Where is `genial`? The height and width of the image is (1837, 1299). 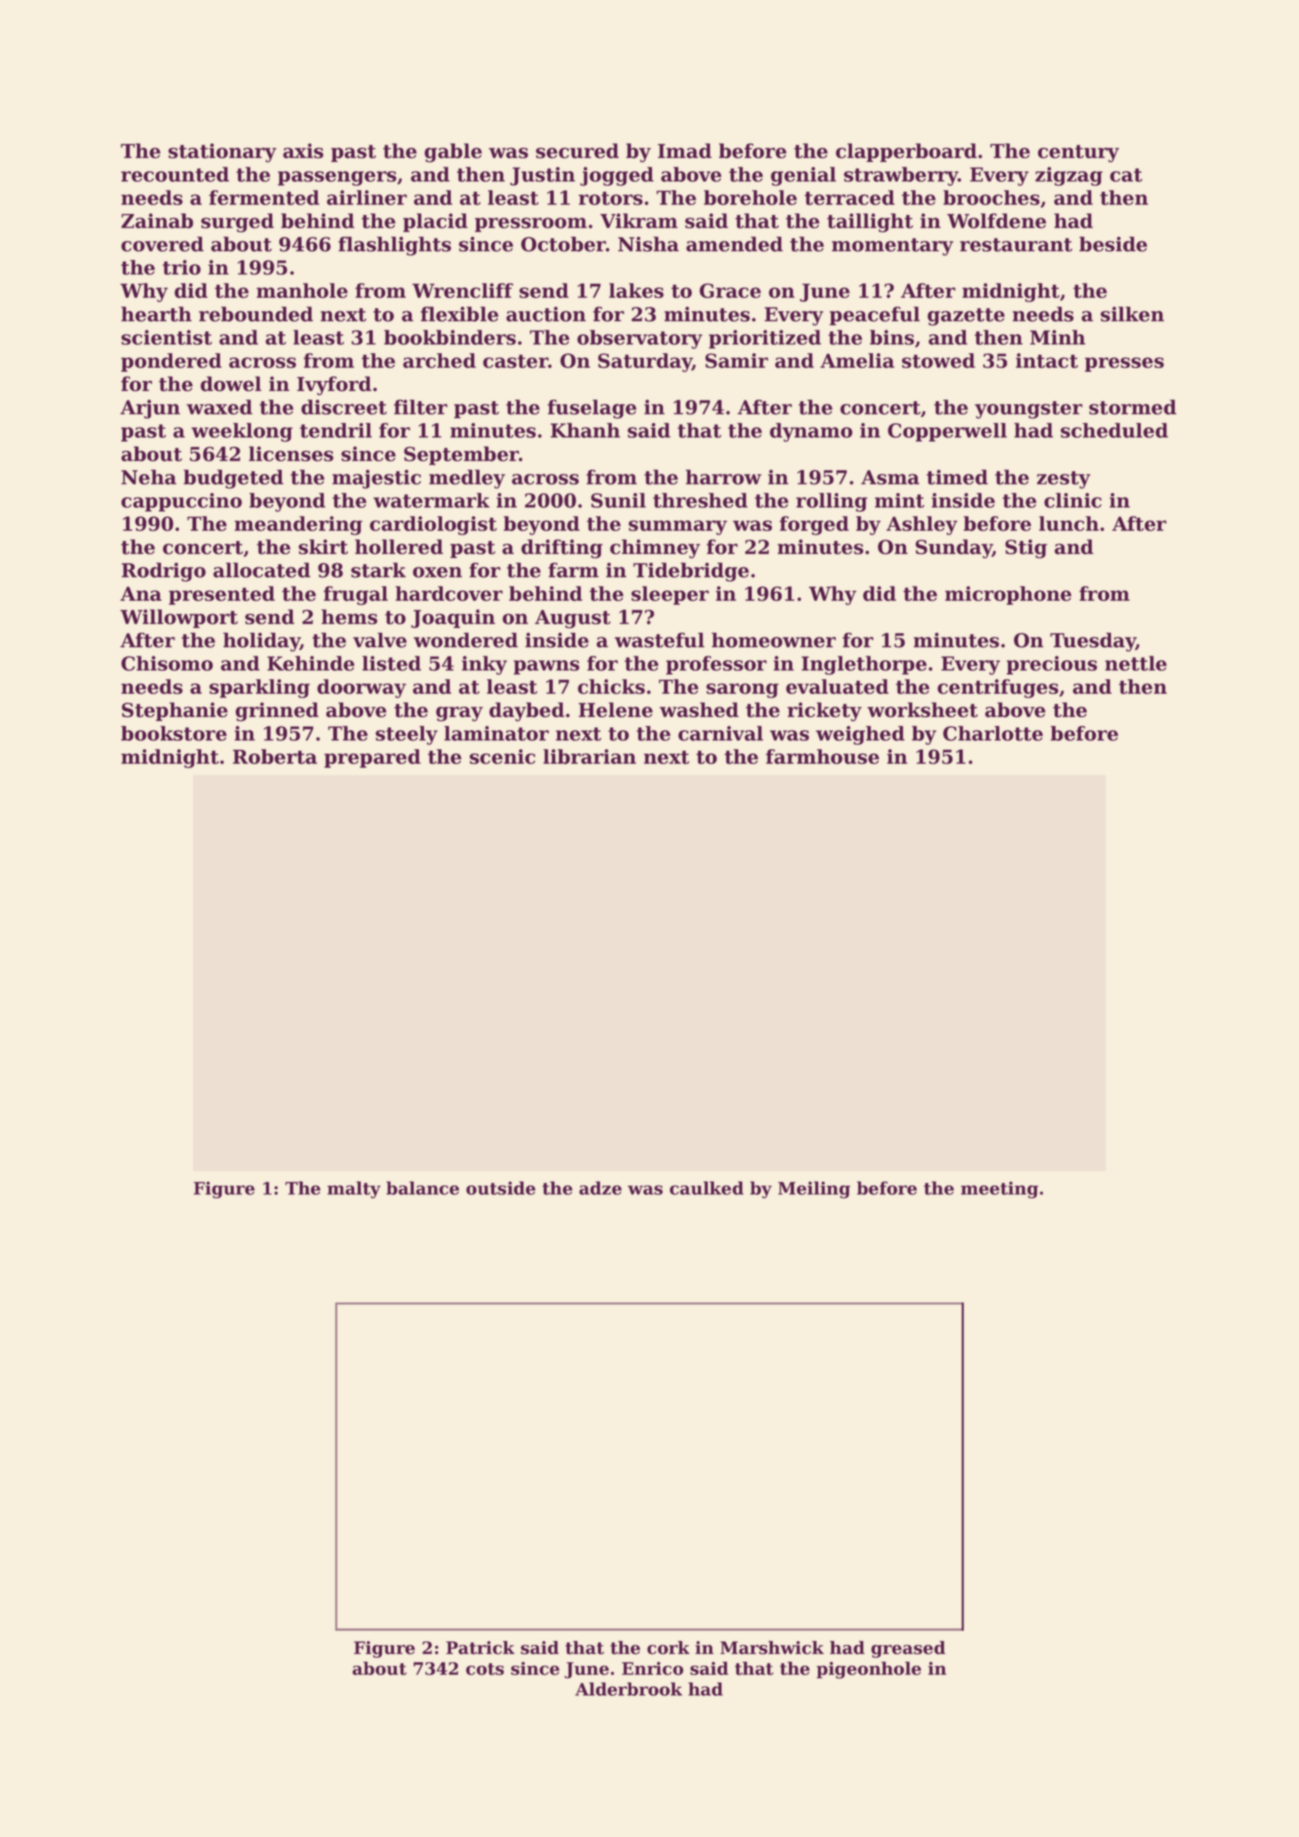
genial is located at coordinates (803, 176).
